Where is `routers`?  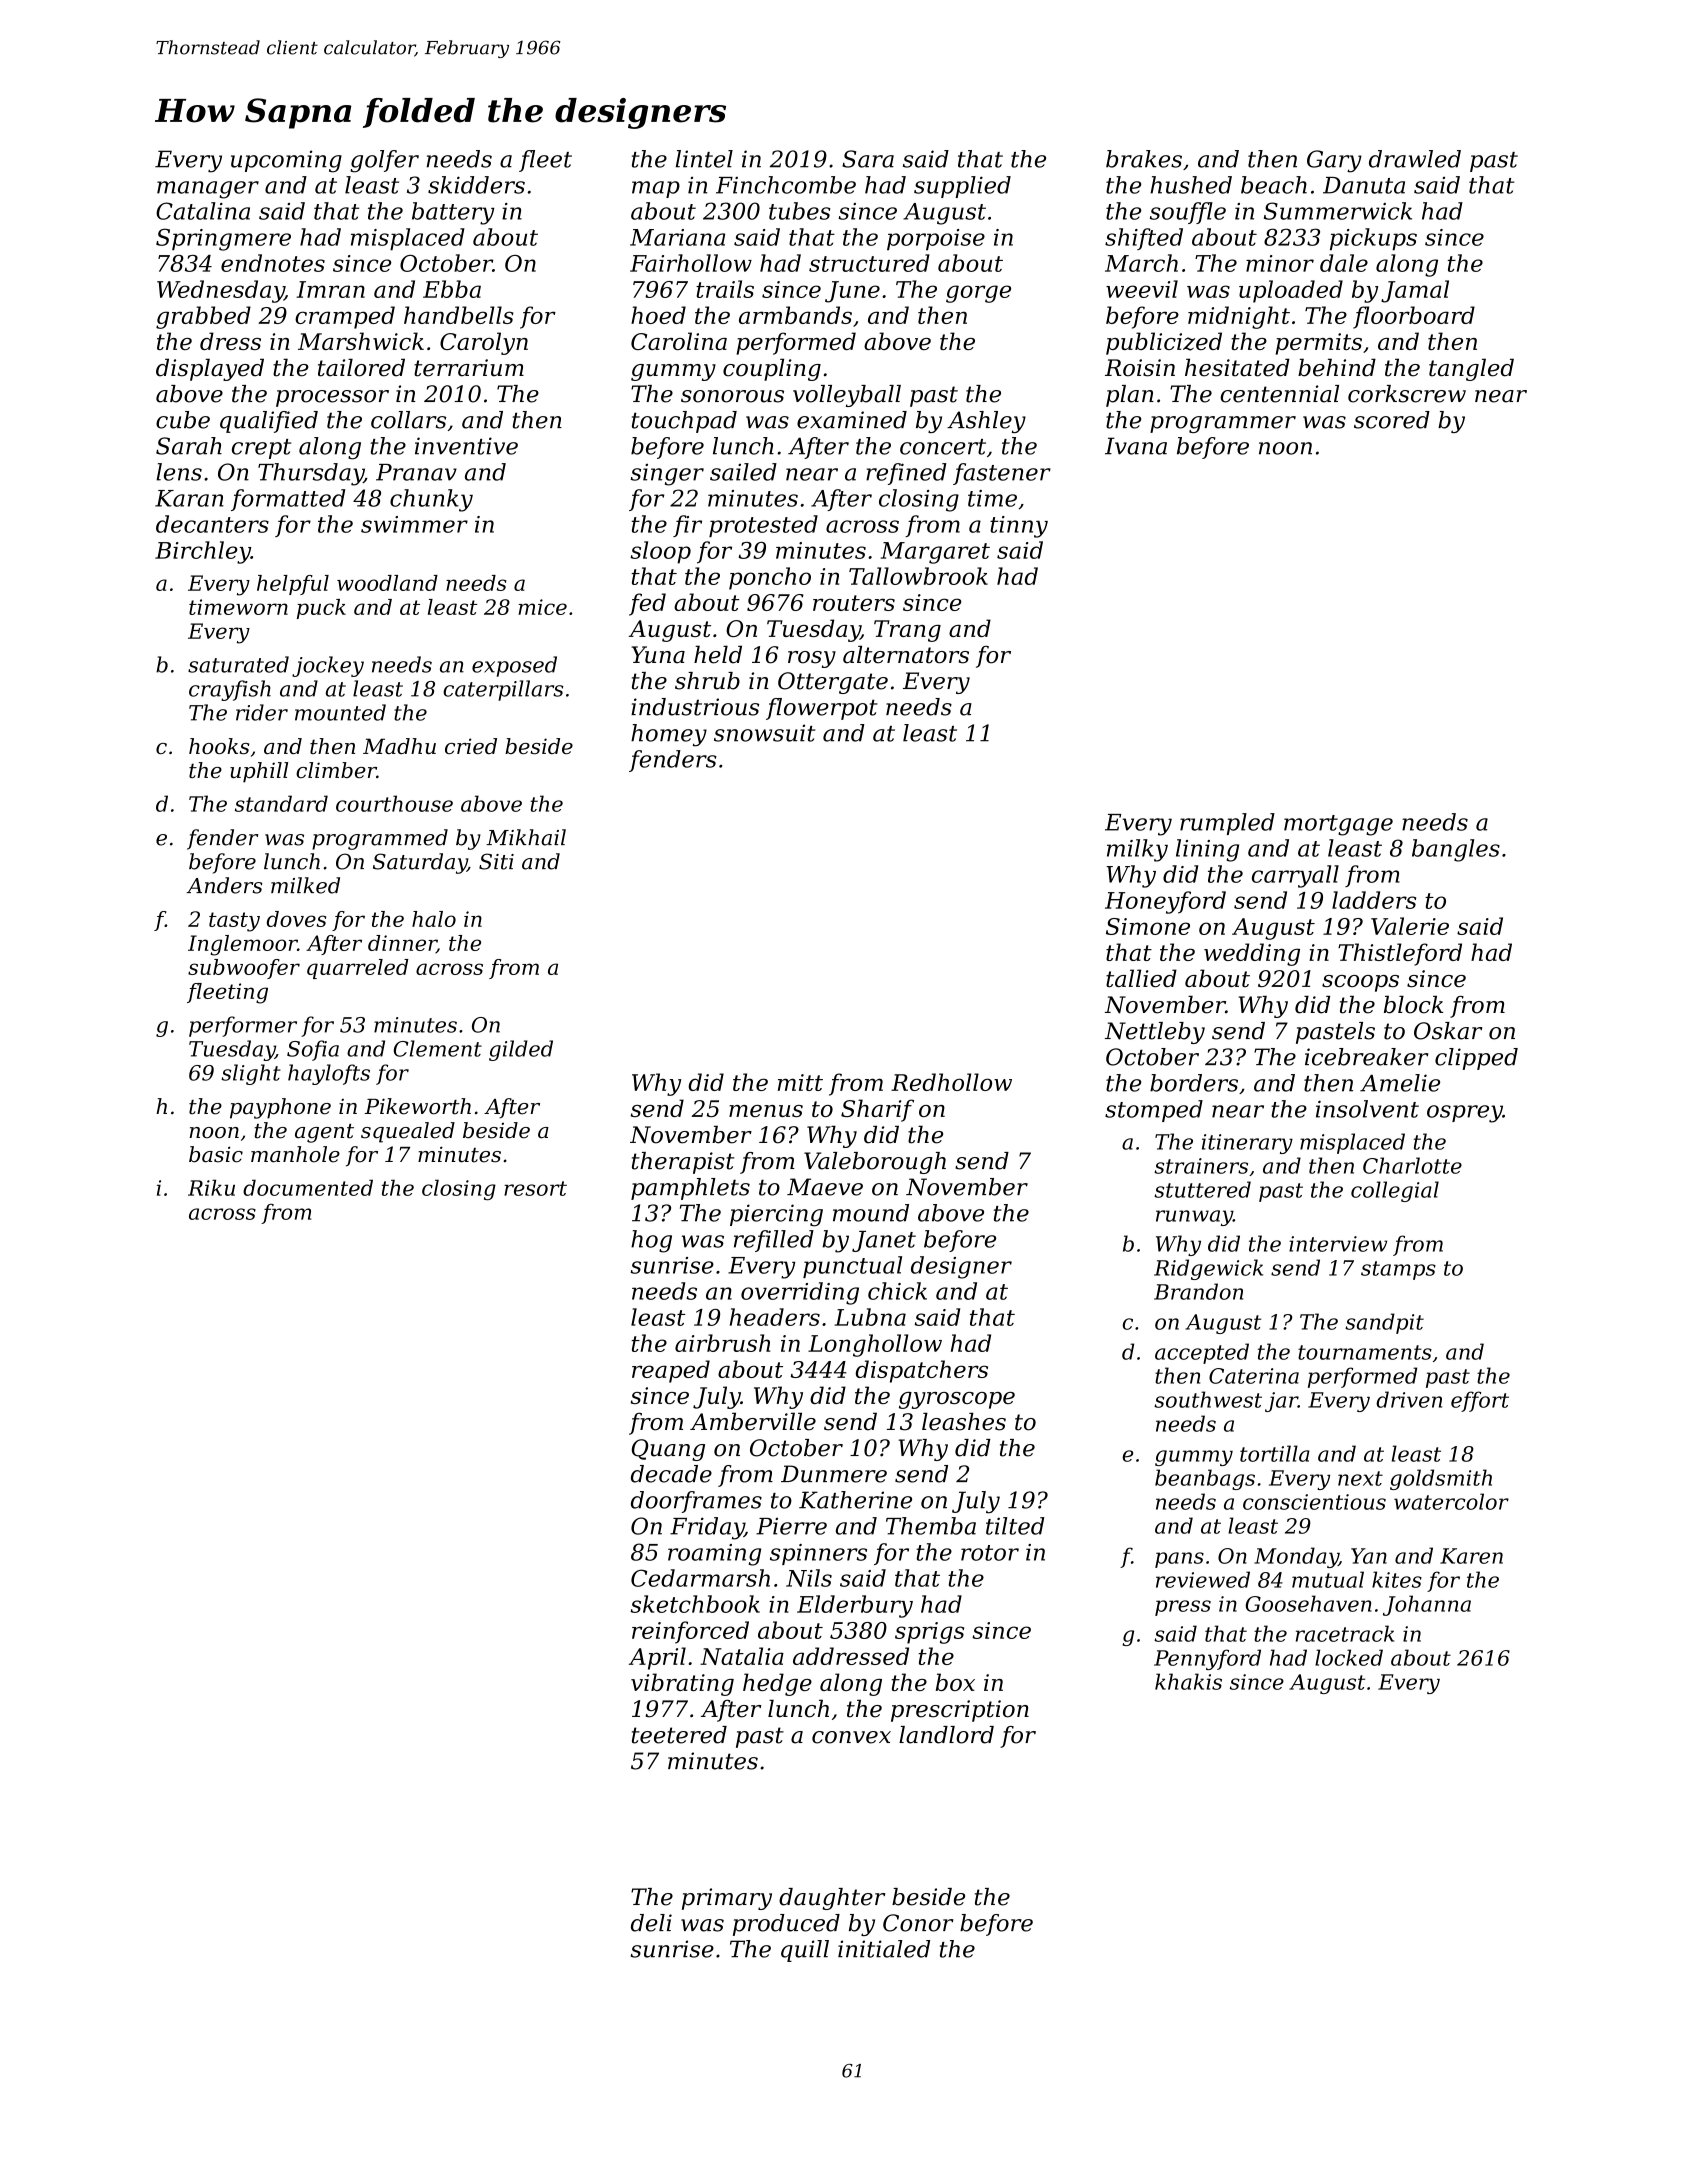 routers is located at coordinates (854, 603).
